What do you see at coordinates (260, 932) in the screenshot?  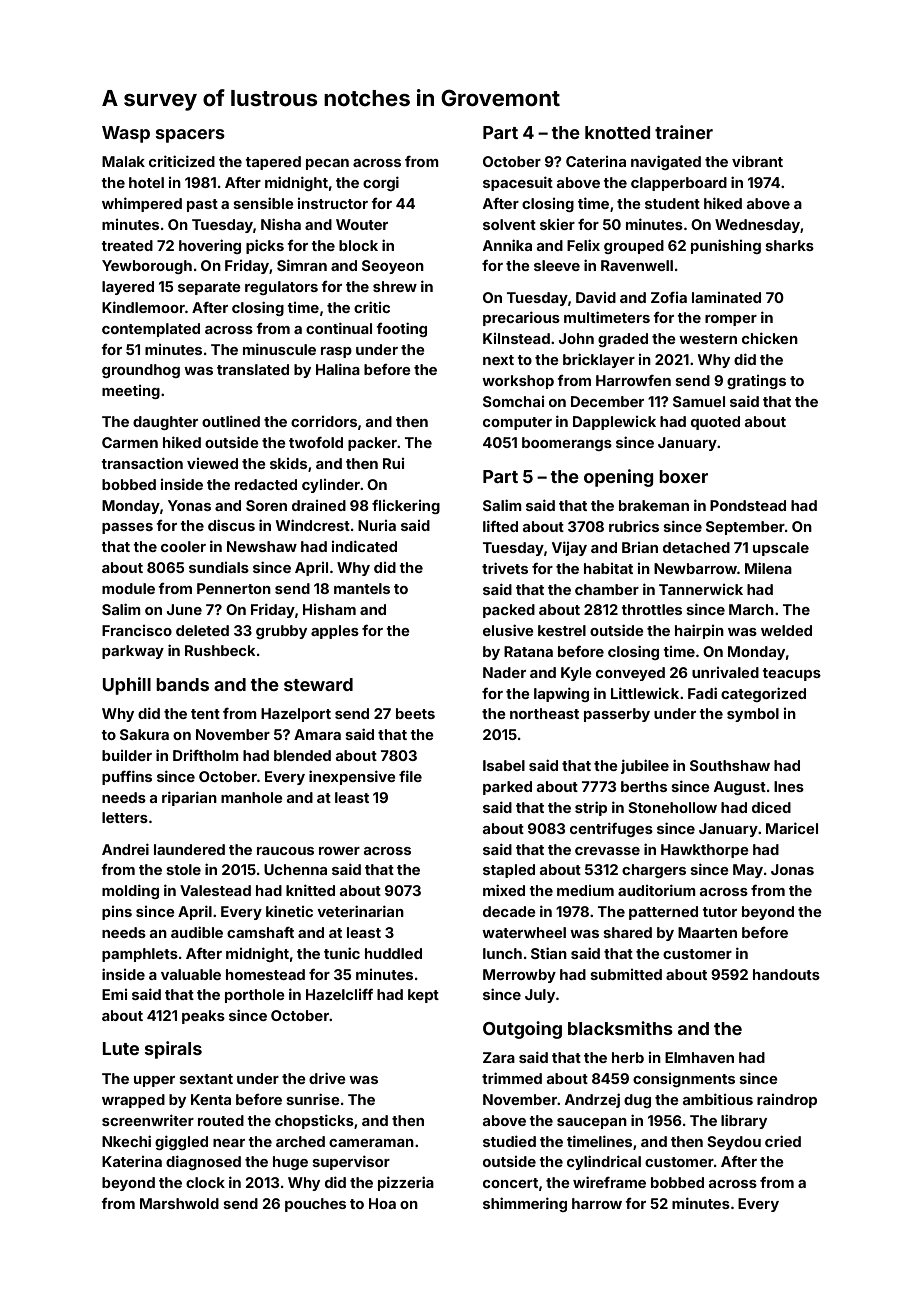 I see `camshaft` at bounding box center [260, 932].
